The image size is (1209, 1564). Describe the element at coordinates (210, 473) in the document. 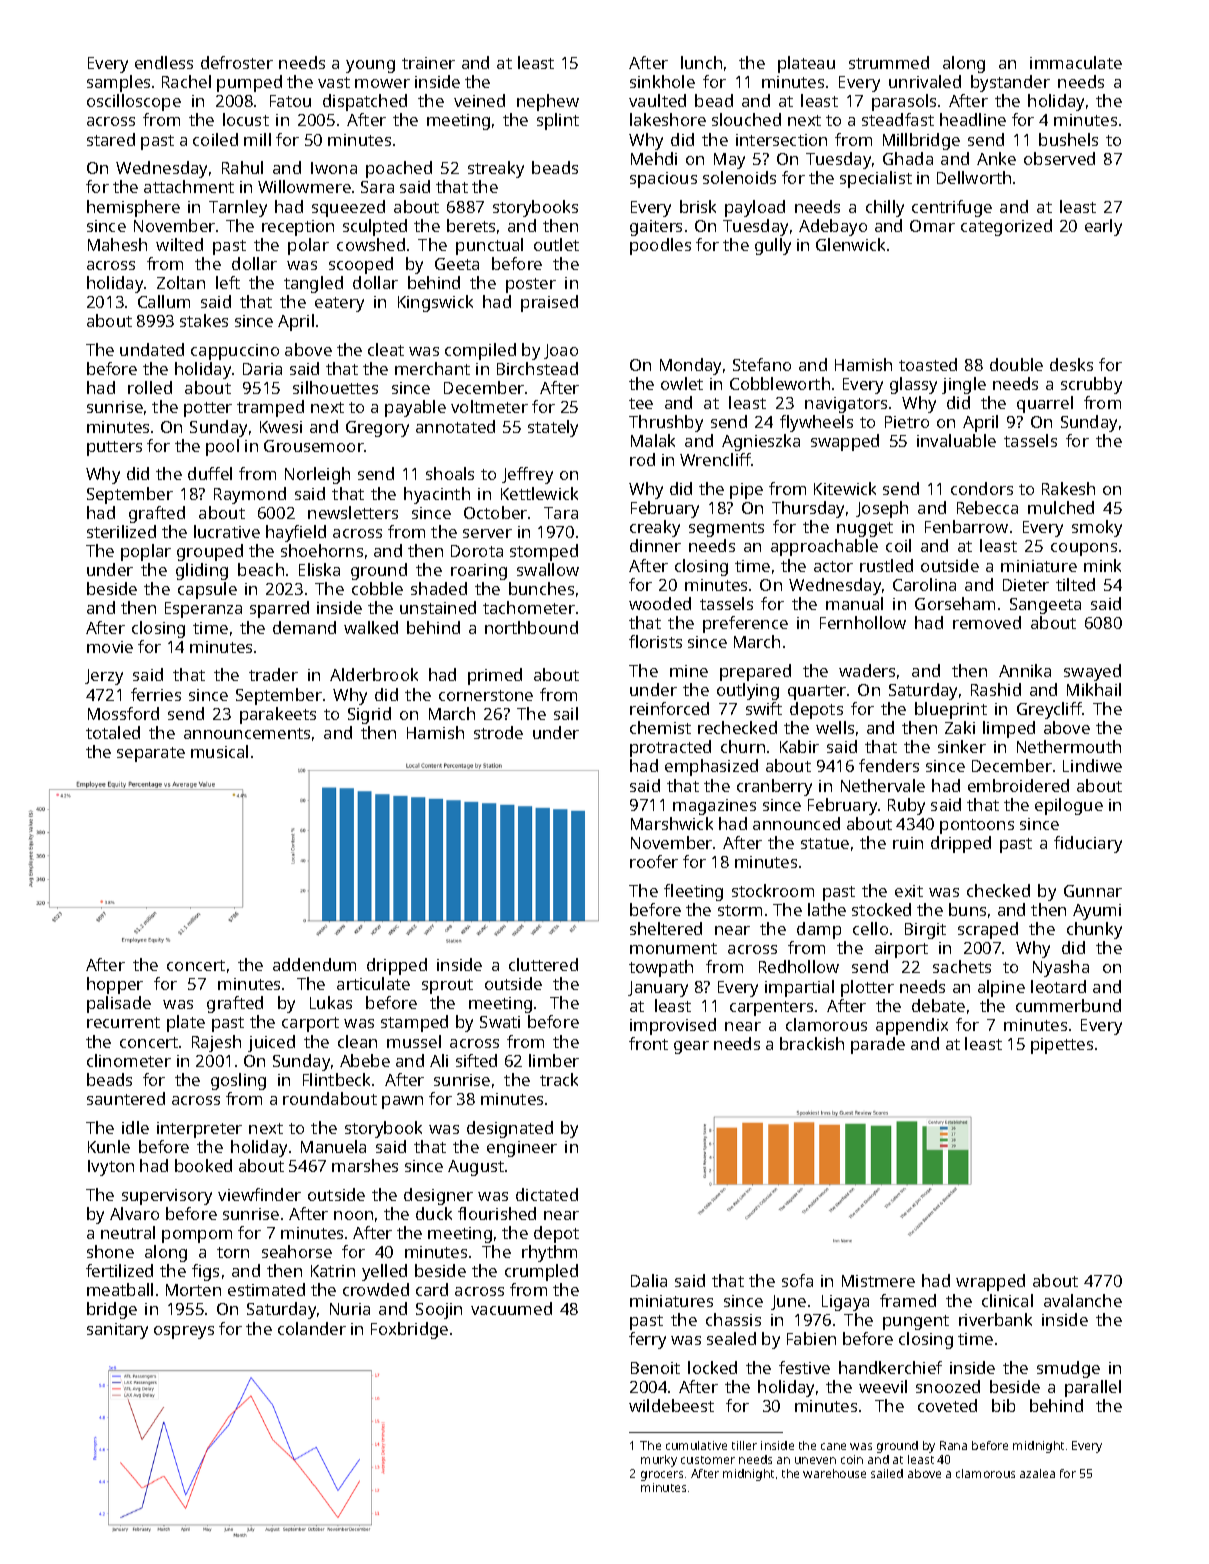

I see `duffel` at that location.
